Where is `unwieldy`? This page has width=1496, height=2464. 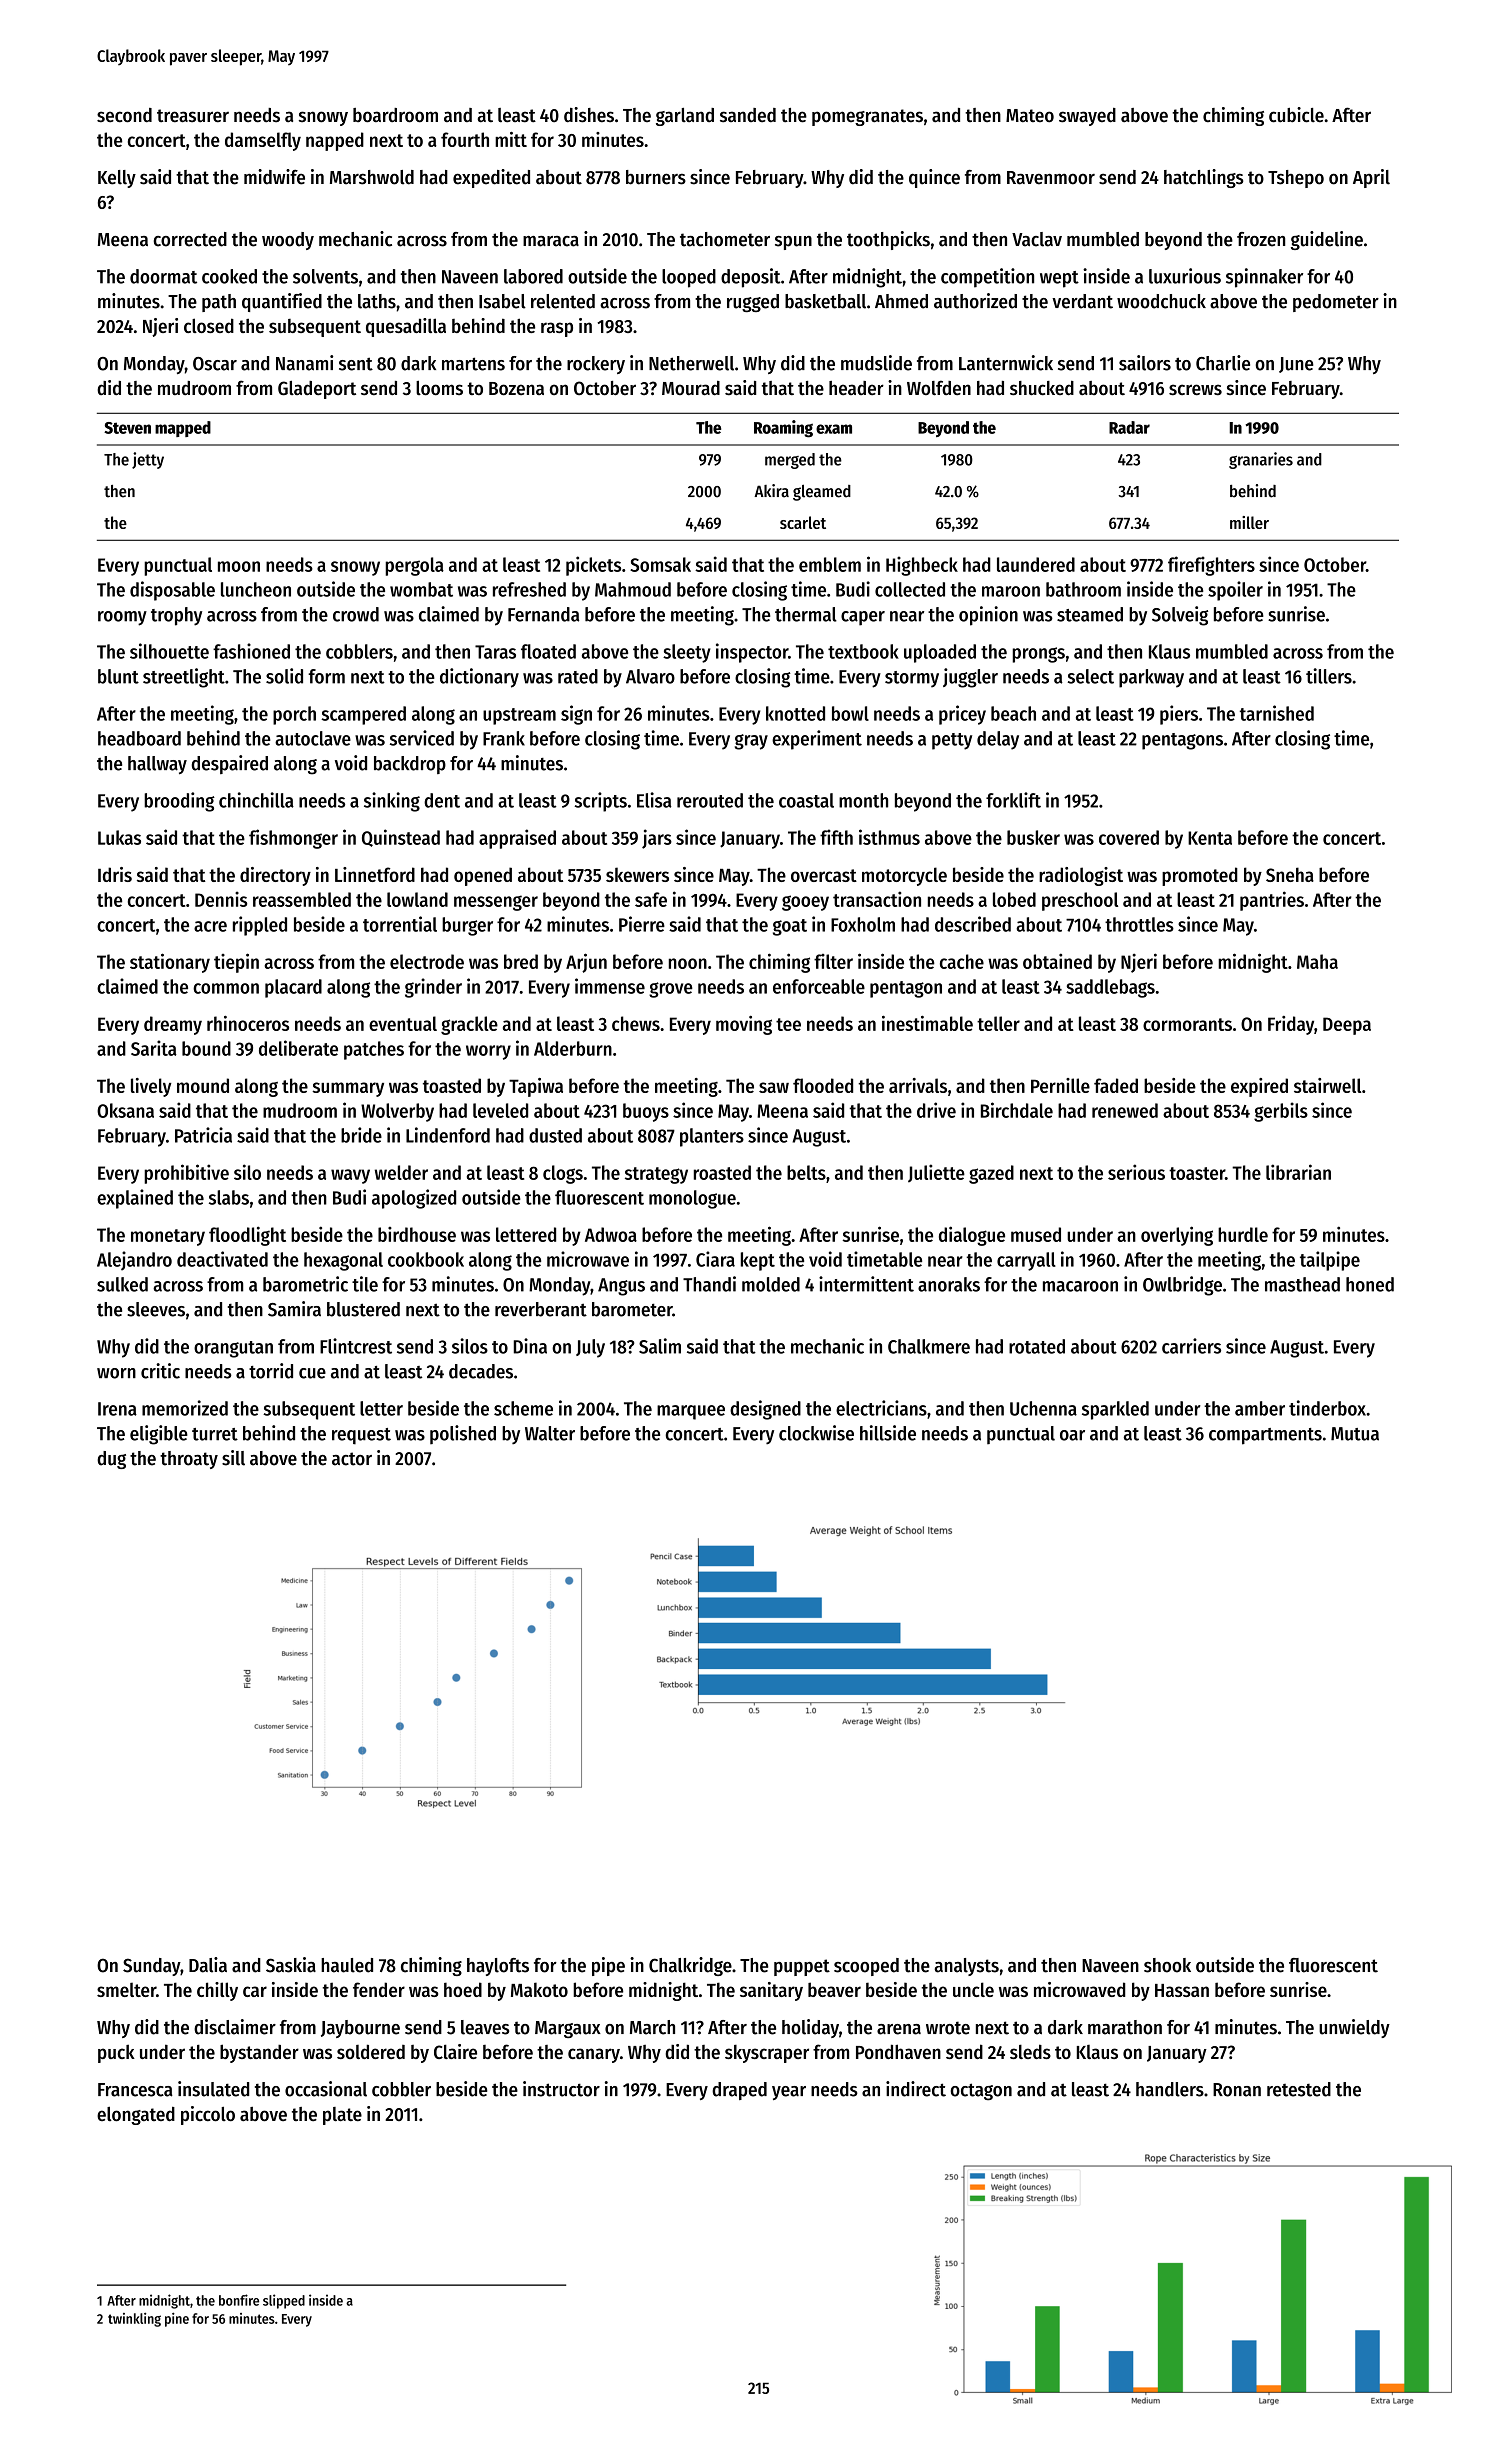 unwieldy is located at coordinates (1354, 2028).
